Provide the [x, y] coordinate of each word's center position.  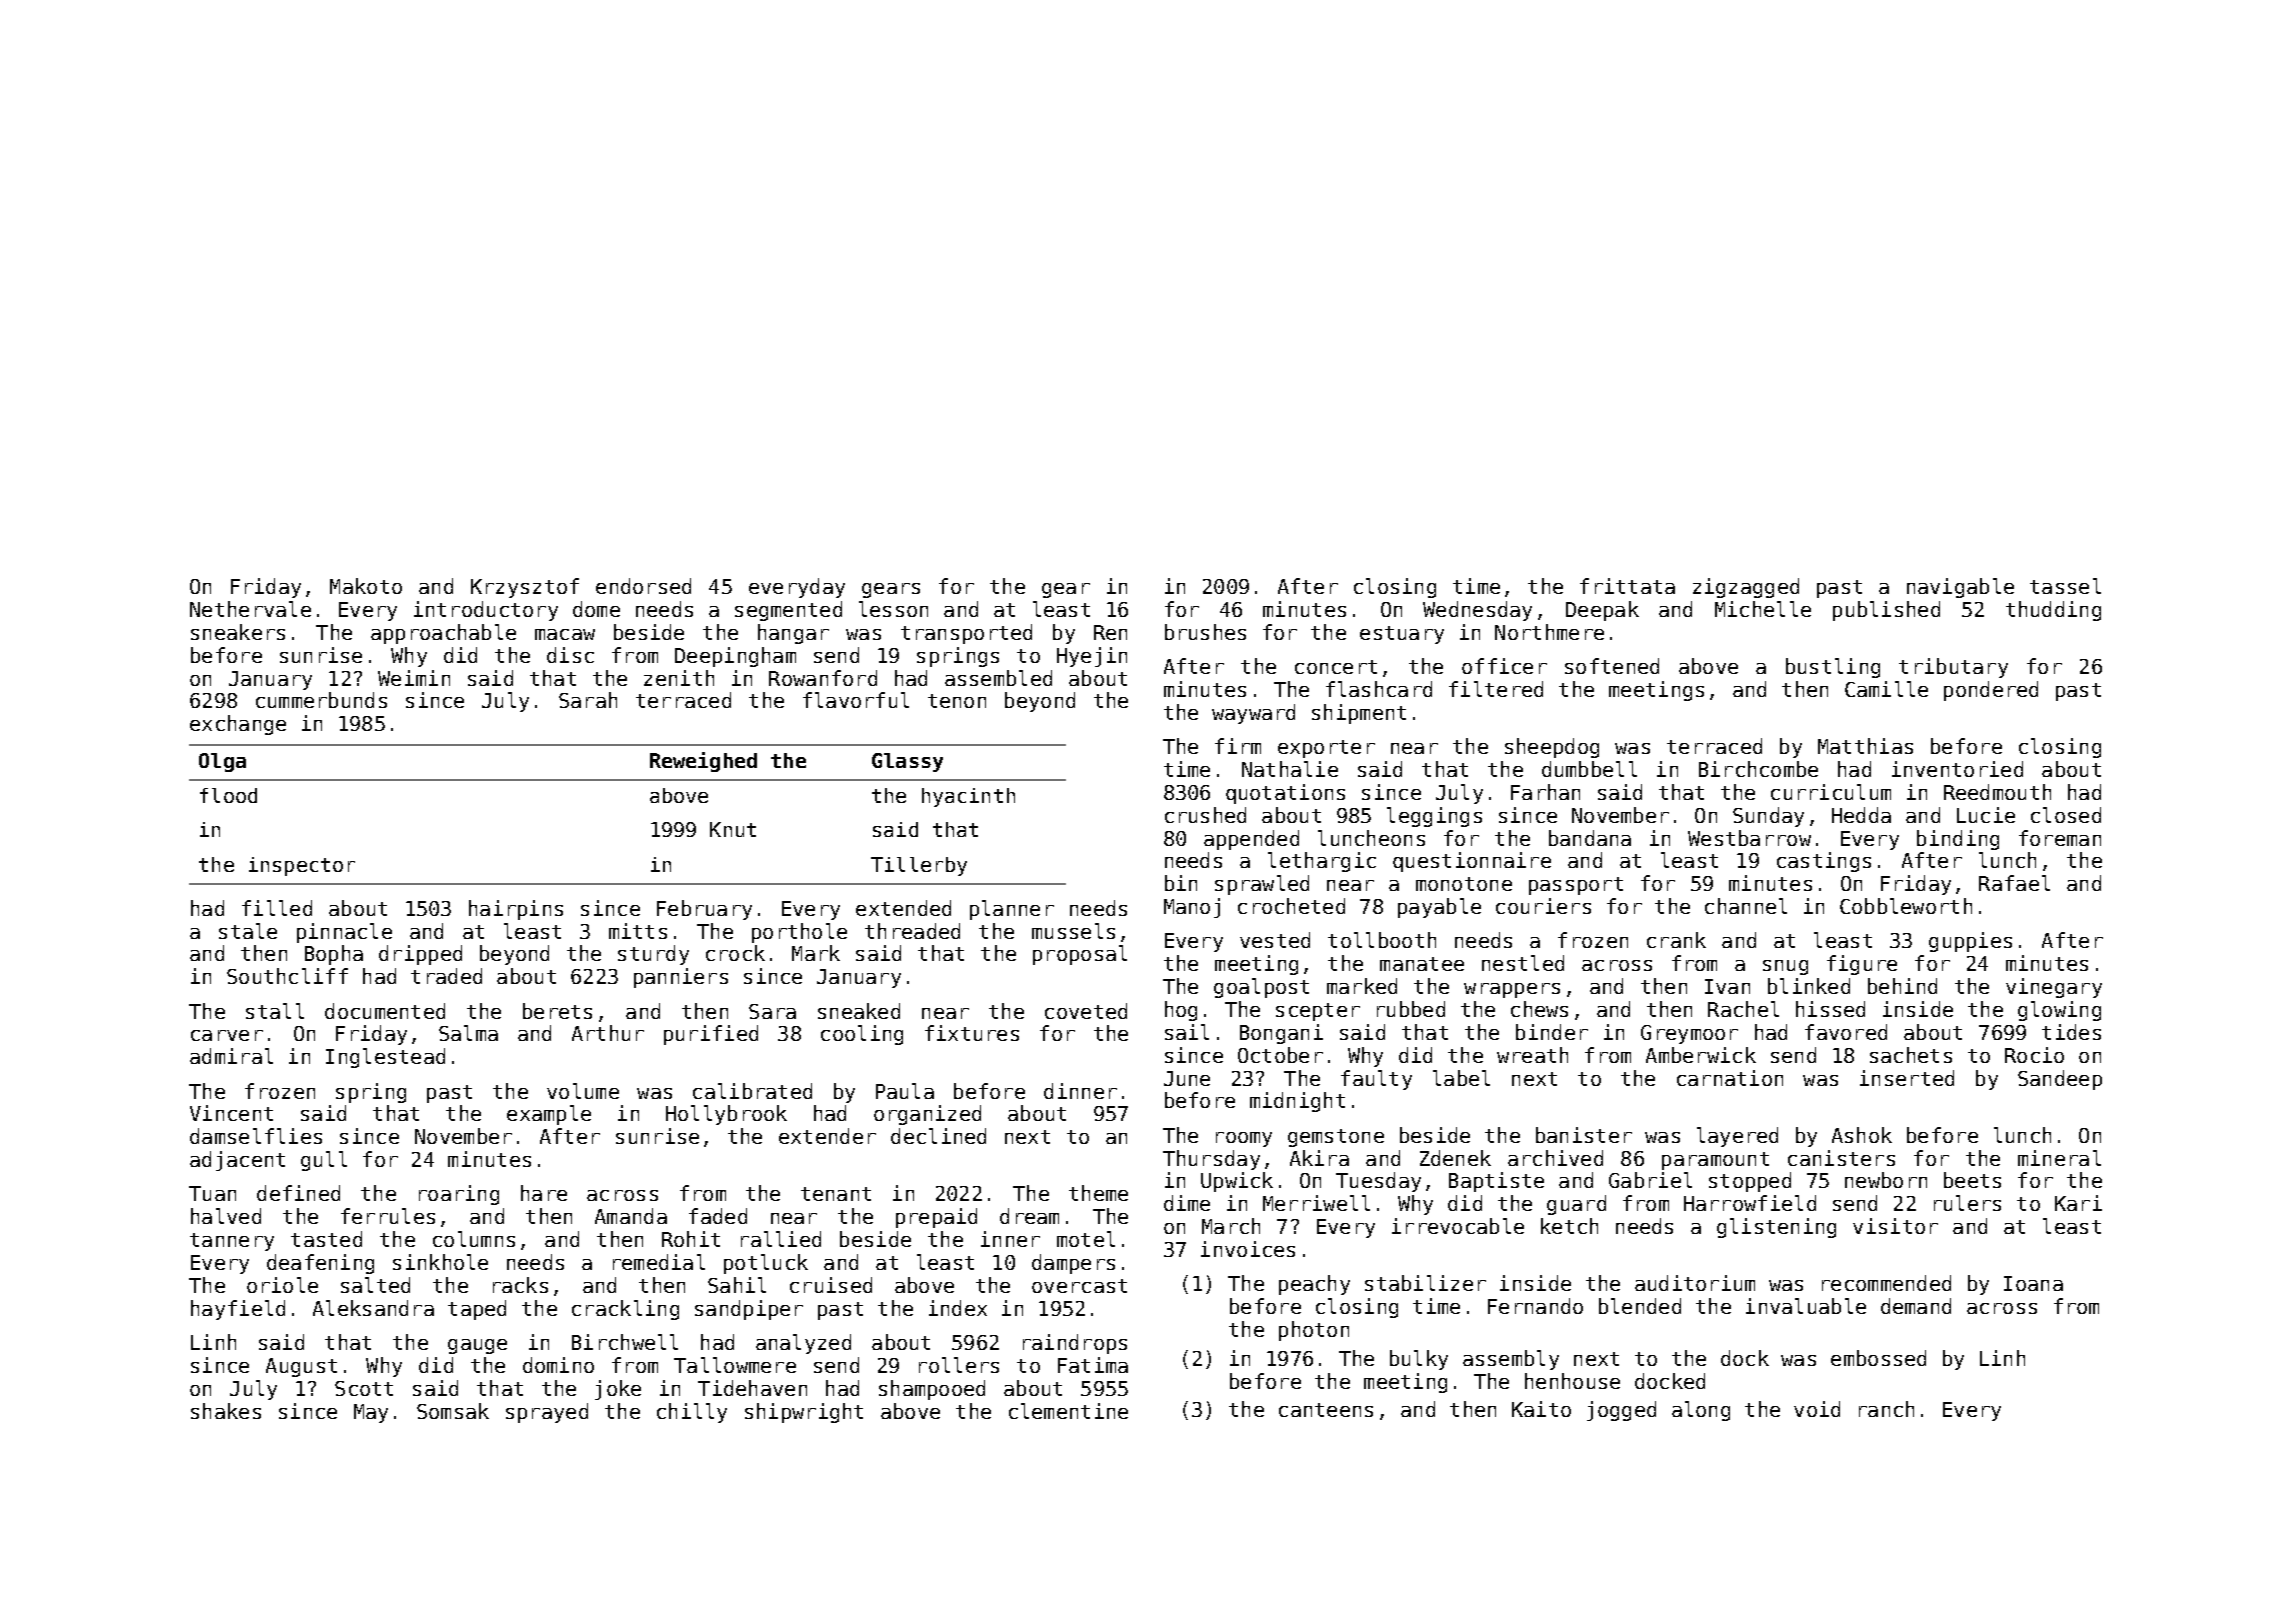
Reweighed [703, 762]
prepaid [936, 1218]
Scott [364, 1388]
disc [570, 655]
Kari [2078, 1203]
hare [544, 1193]
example [549, 1115]
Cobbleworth [1906, 906]
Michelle [1763, 609]
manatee [1422, 964]
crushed [1205, 815]
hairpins [516, 910]
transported [966, 634]
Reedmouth [1997, 792]
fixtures [972, 1033]
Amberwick [1701, 1055]
